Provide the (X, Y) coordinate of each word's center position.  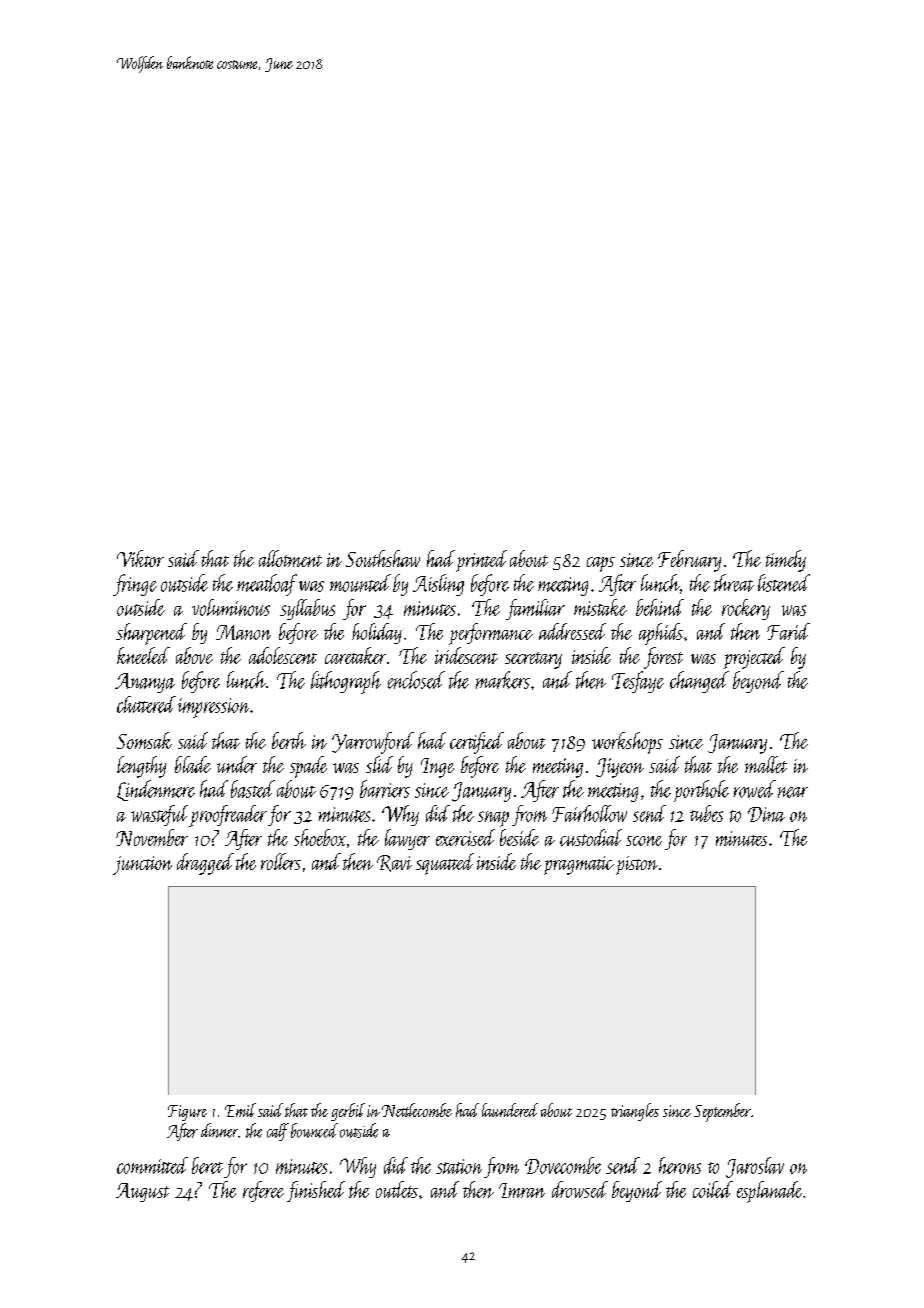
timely (786, 561)
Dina (766, 814)
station (459, 1166)
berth (289, 740)
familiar (535, 609)
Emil (240, 1110)
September (722, 1112)
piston (637, 865)
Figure (187, 1113)
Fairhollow (589, 813)
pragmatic (579, 865)
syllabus (307, 609)
